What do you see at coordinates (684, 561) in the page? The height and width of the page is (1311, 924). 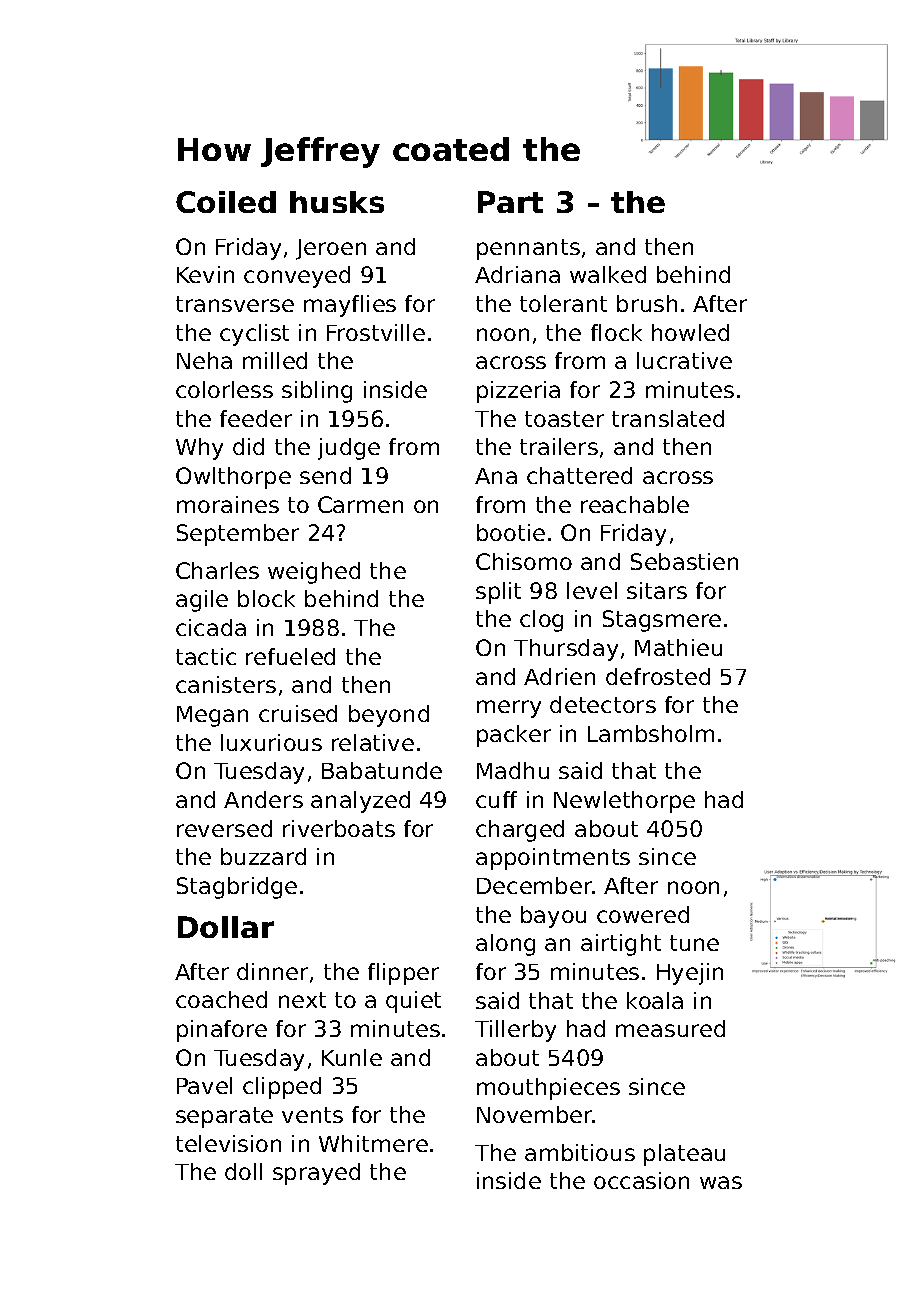 I see `Sebastien` at bounding box center [684, 561].
